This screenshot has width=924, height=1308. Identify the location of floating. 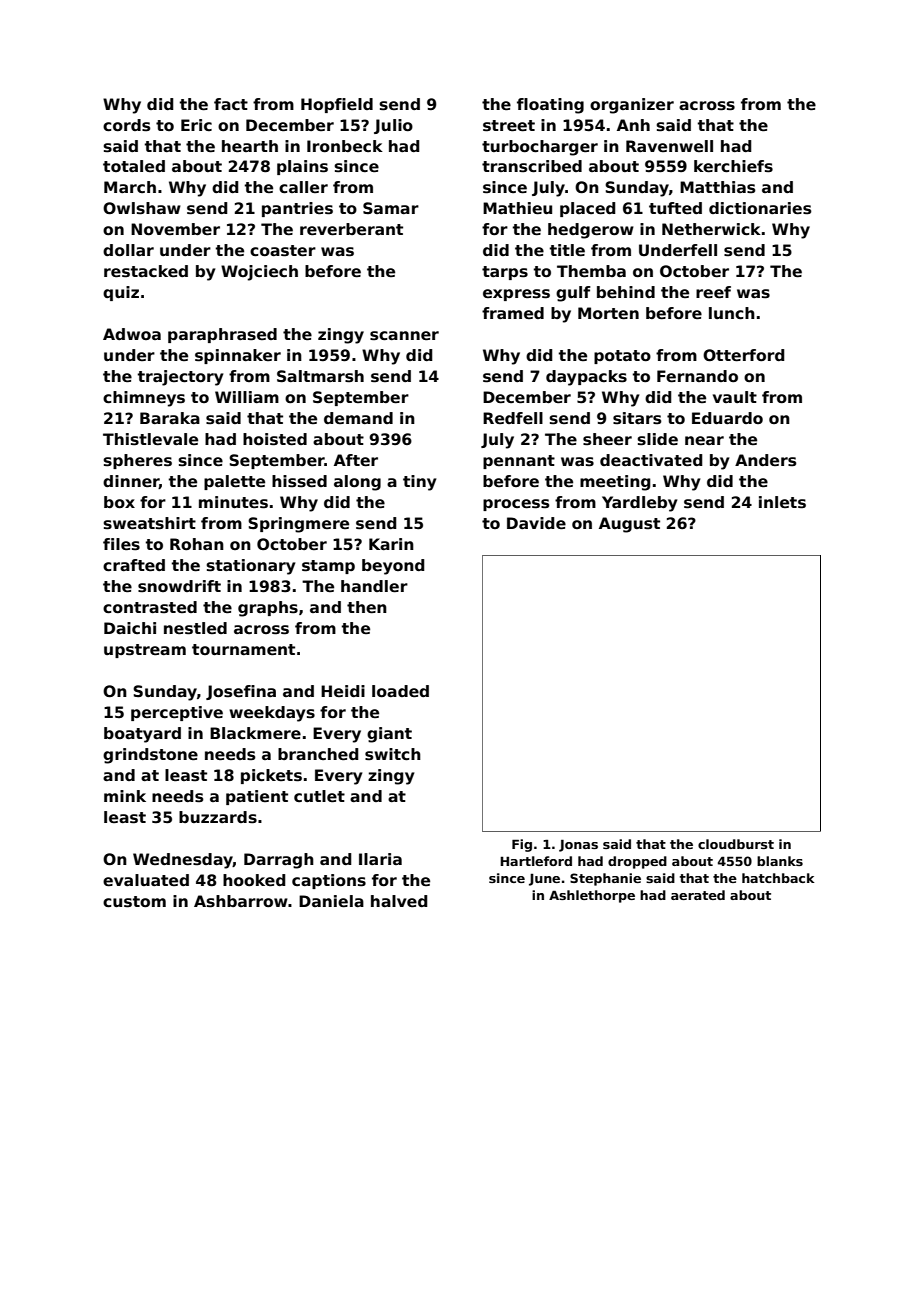
(550, 106).
